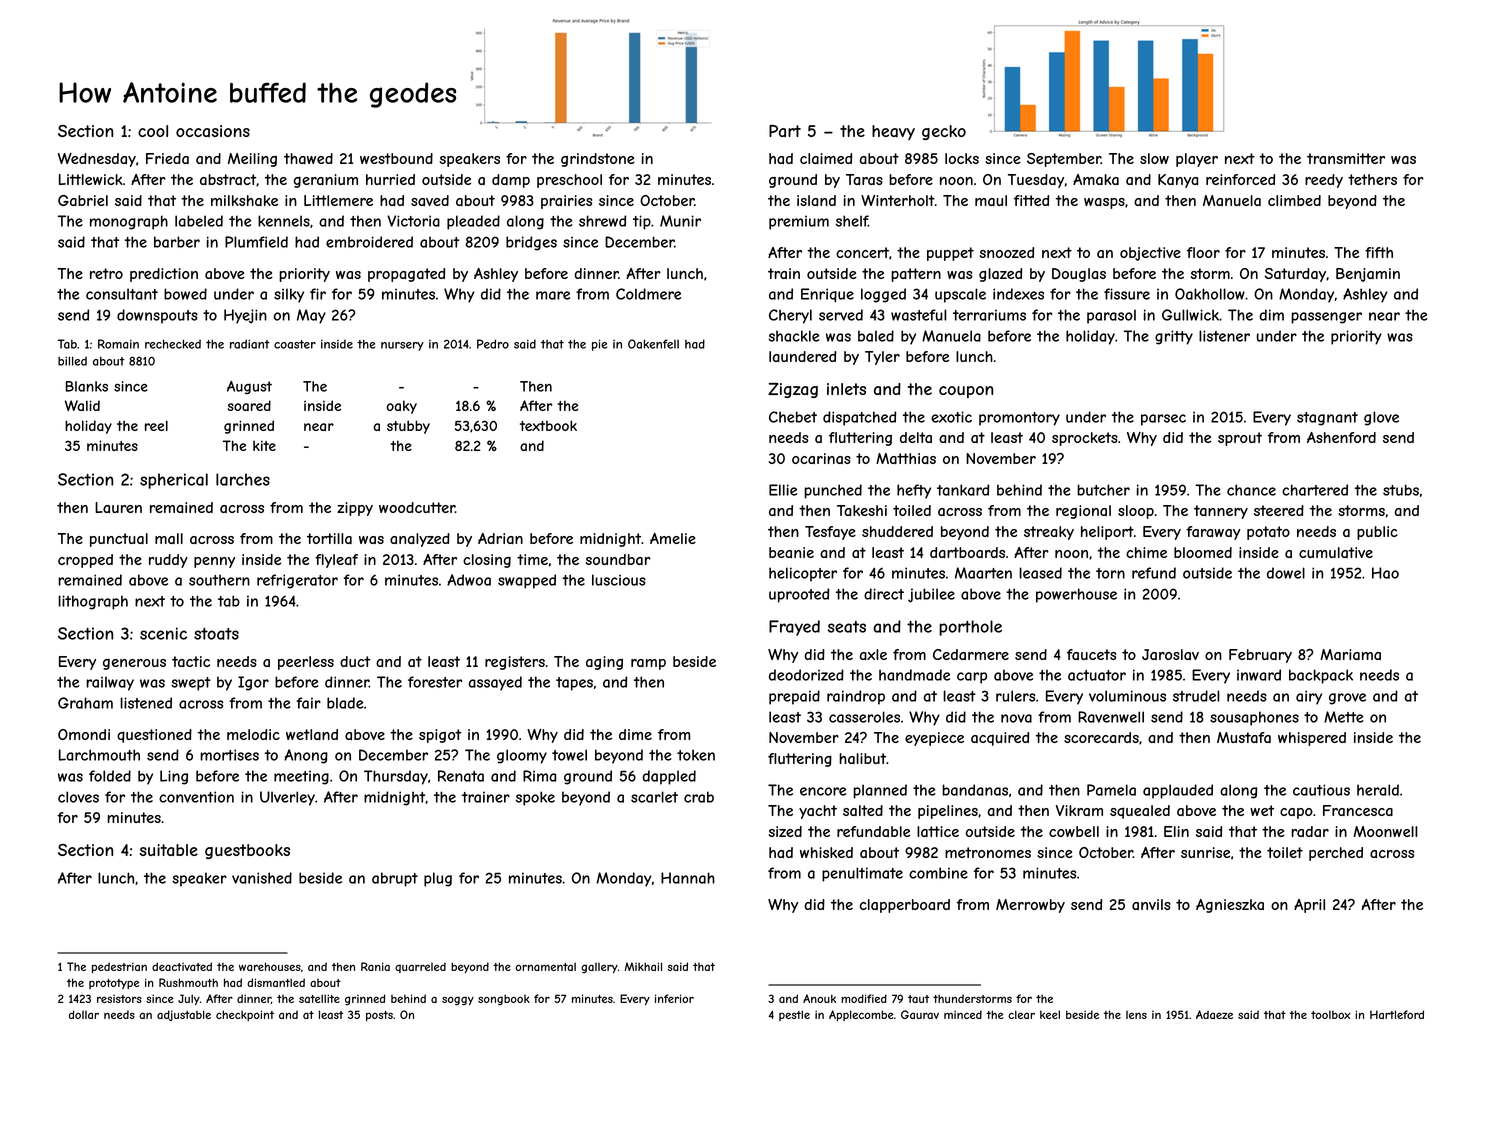 Image resolution: width=1486 pixels, height=1148 pixels. Describe the element at coordinates (169, 850) in the document. I see `suitable` at that location.
